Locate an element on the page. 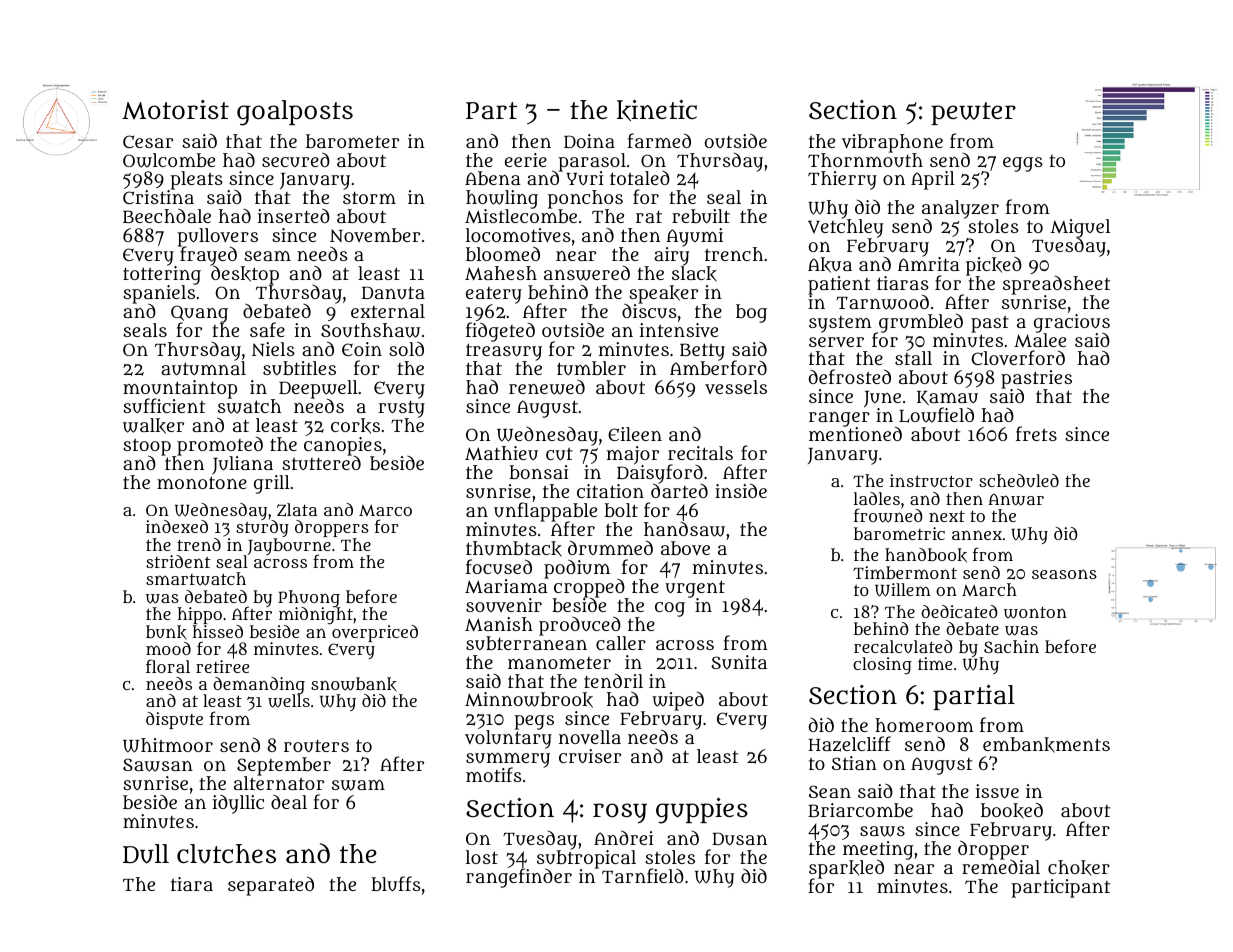  secured is located at coordinates (296, 159).
